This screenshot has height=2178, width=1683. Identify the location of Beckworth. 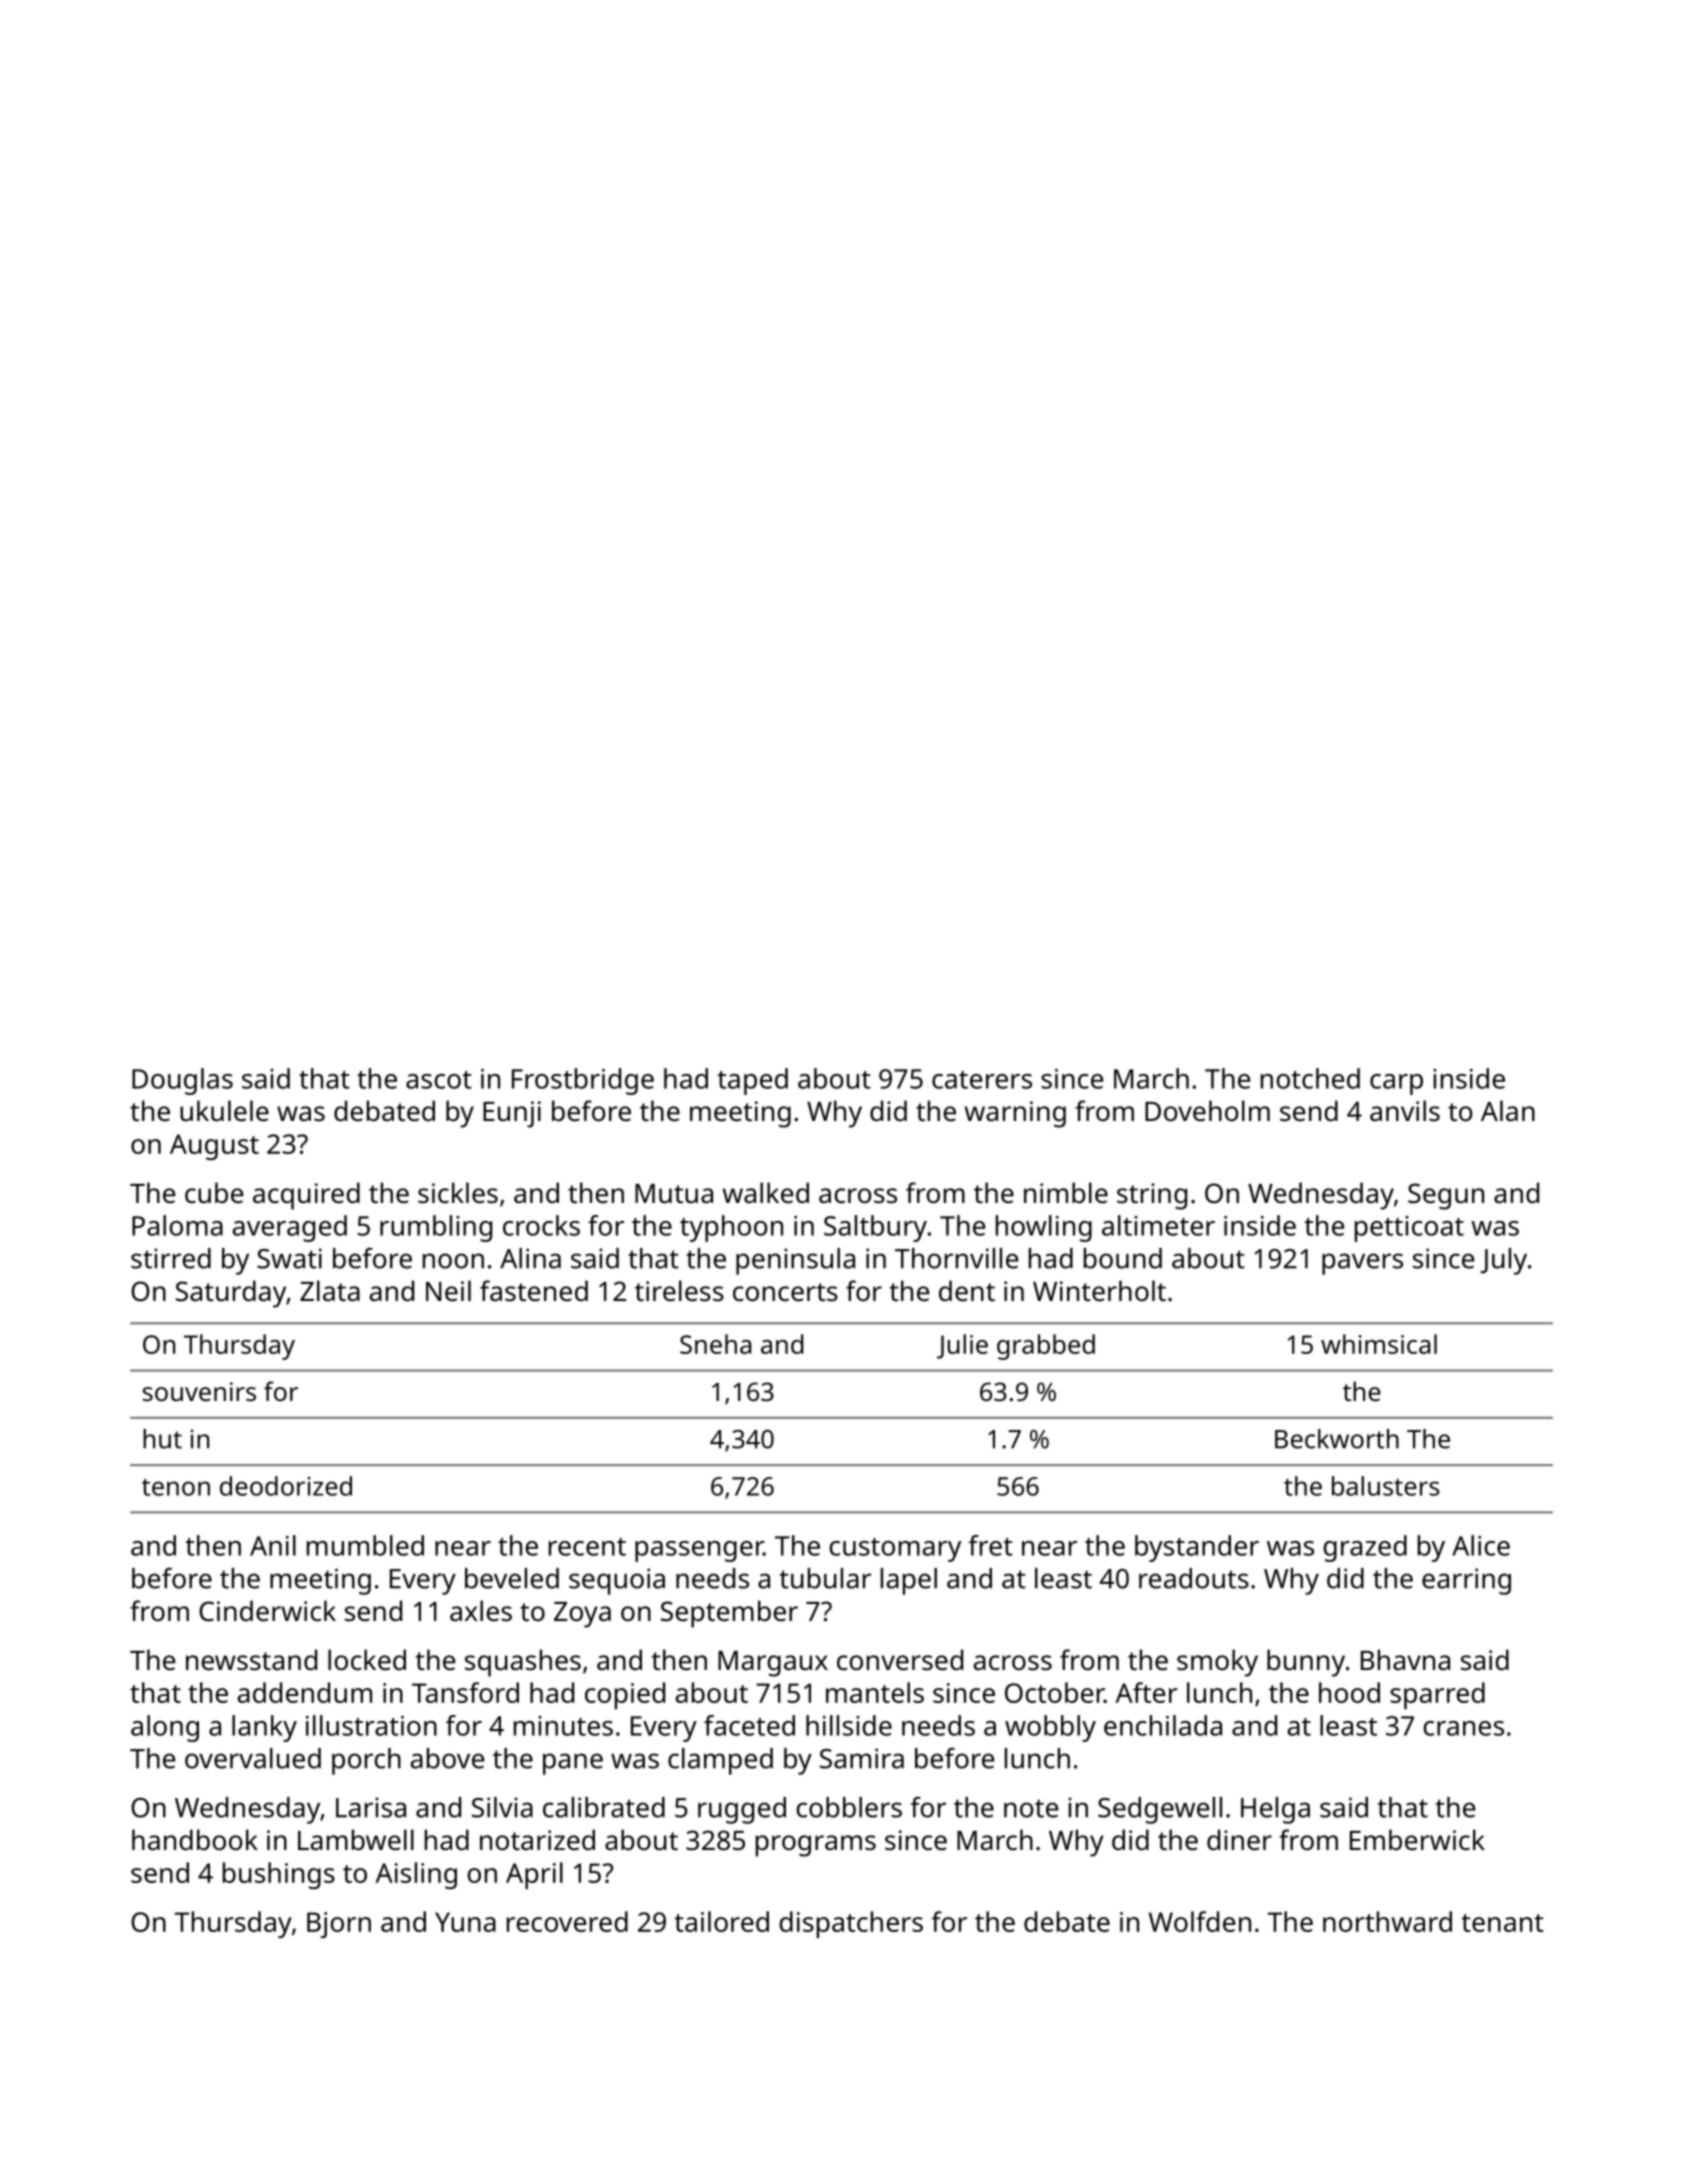
(1337, 1439).
